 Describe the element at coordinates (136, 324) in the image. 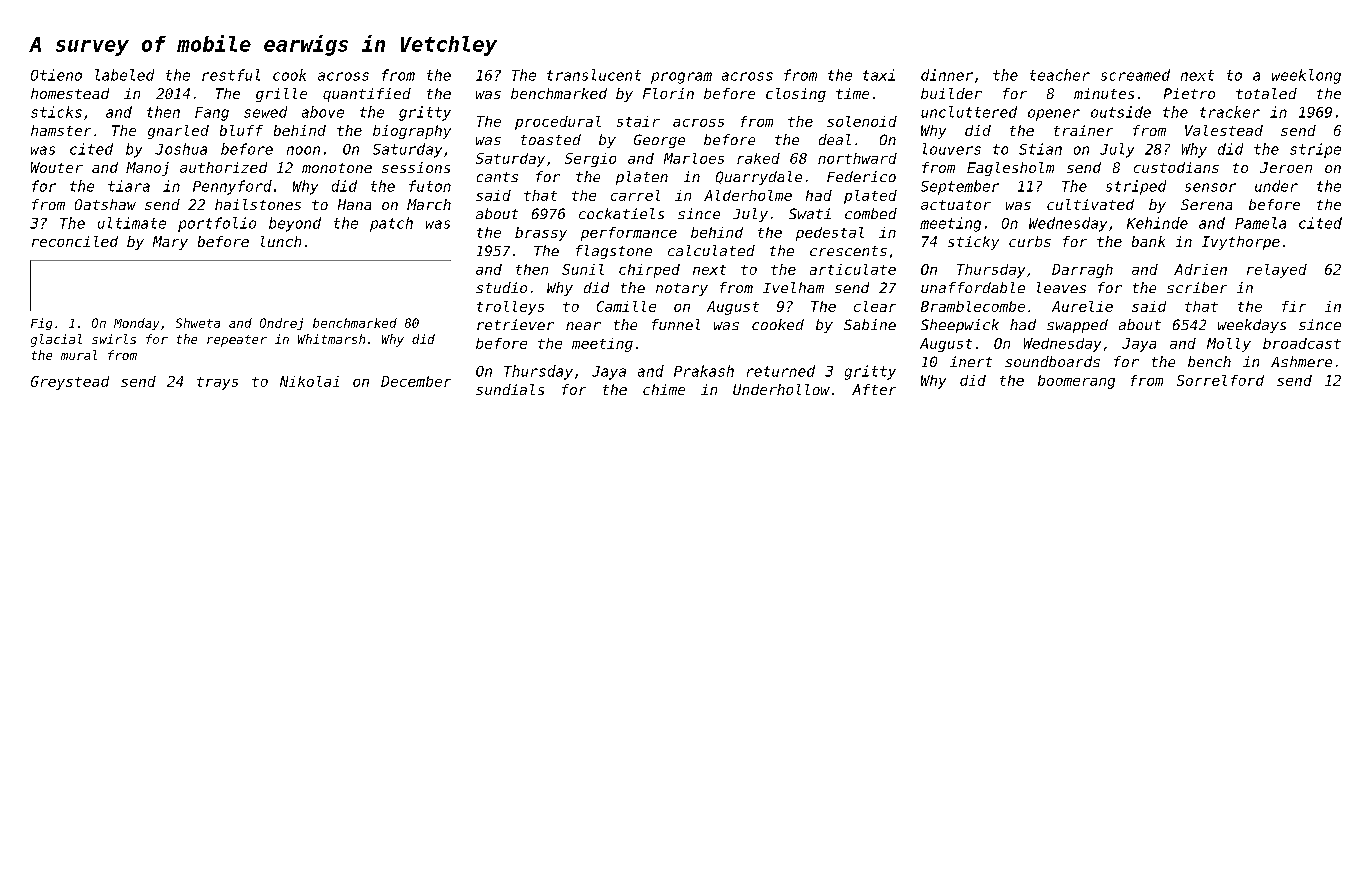

I see `Monday` at that location.
